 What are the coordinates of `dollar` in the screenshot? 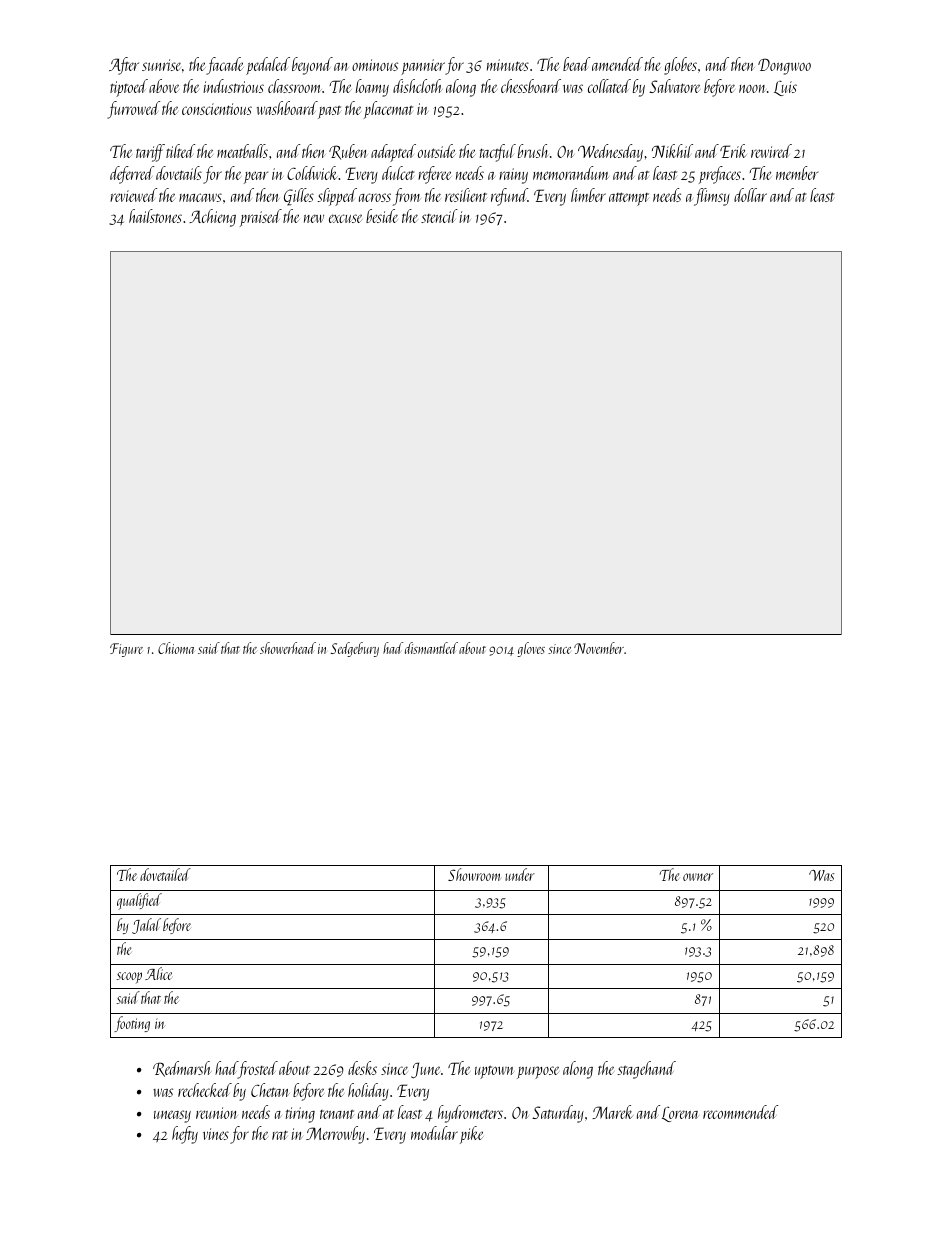 It's located at (750, 195).
